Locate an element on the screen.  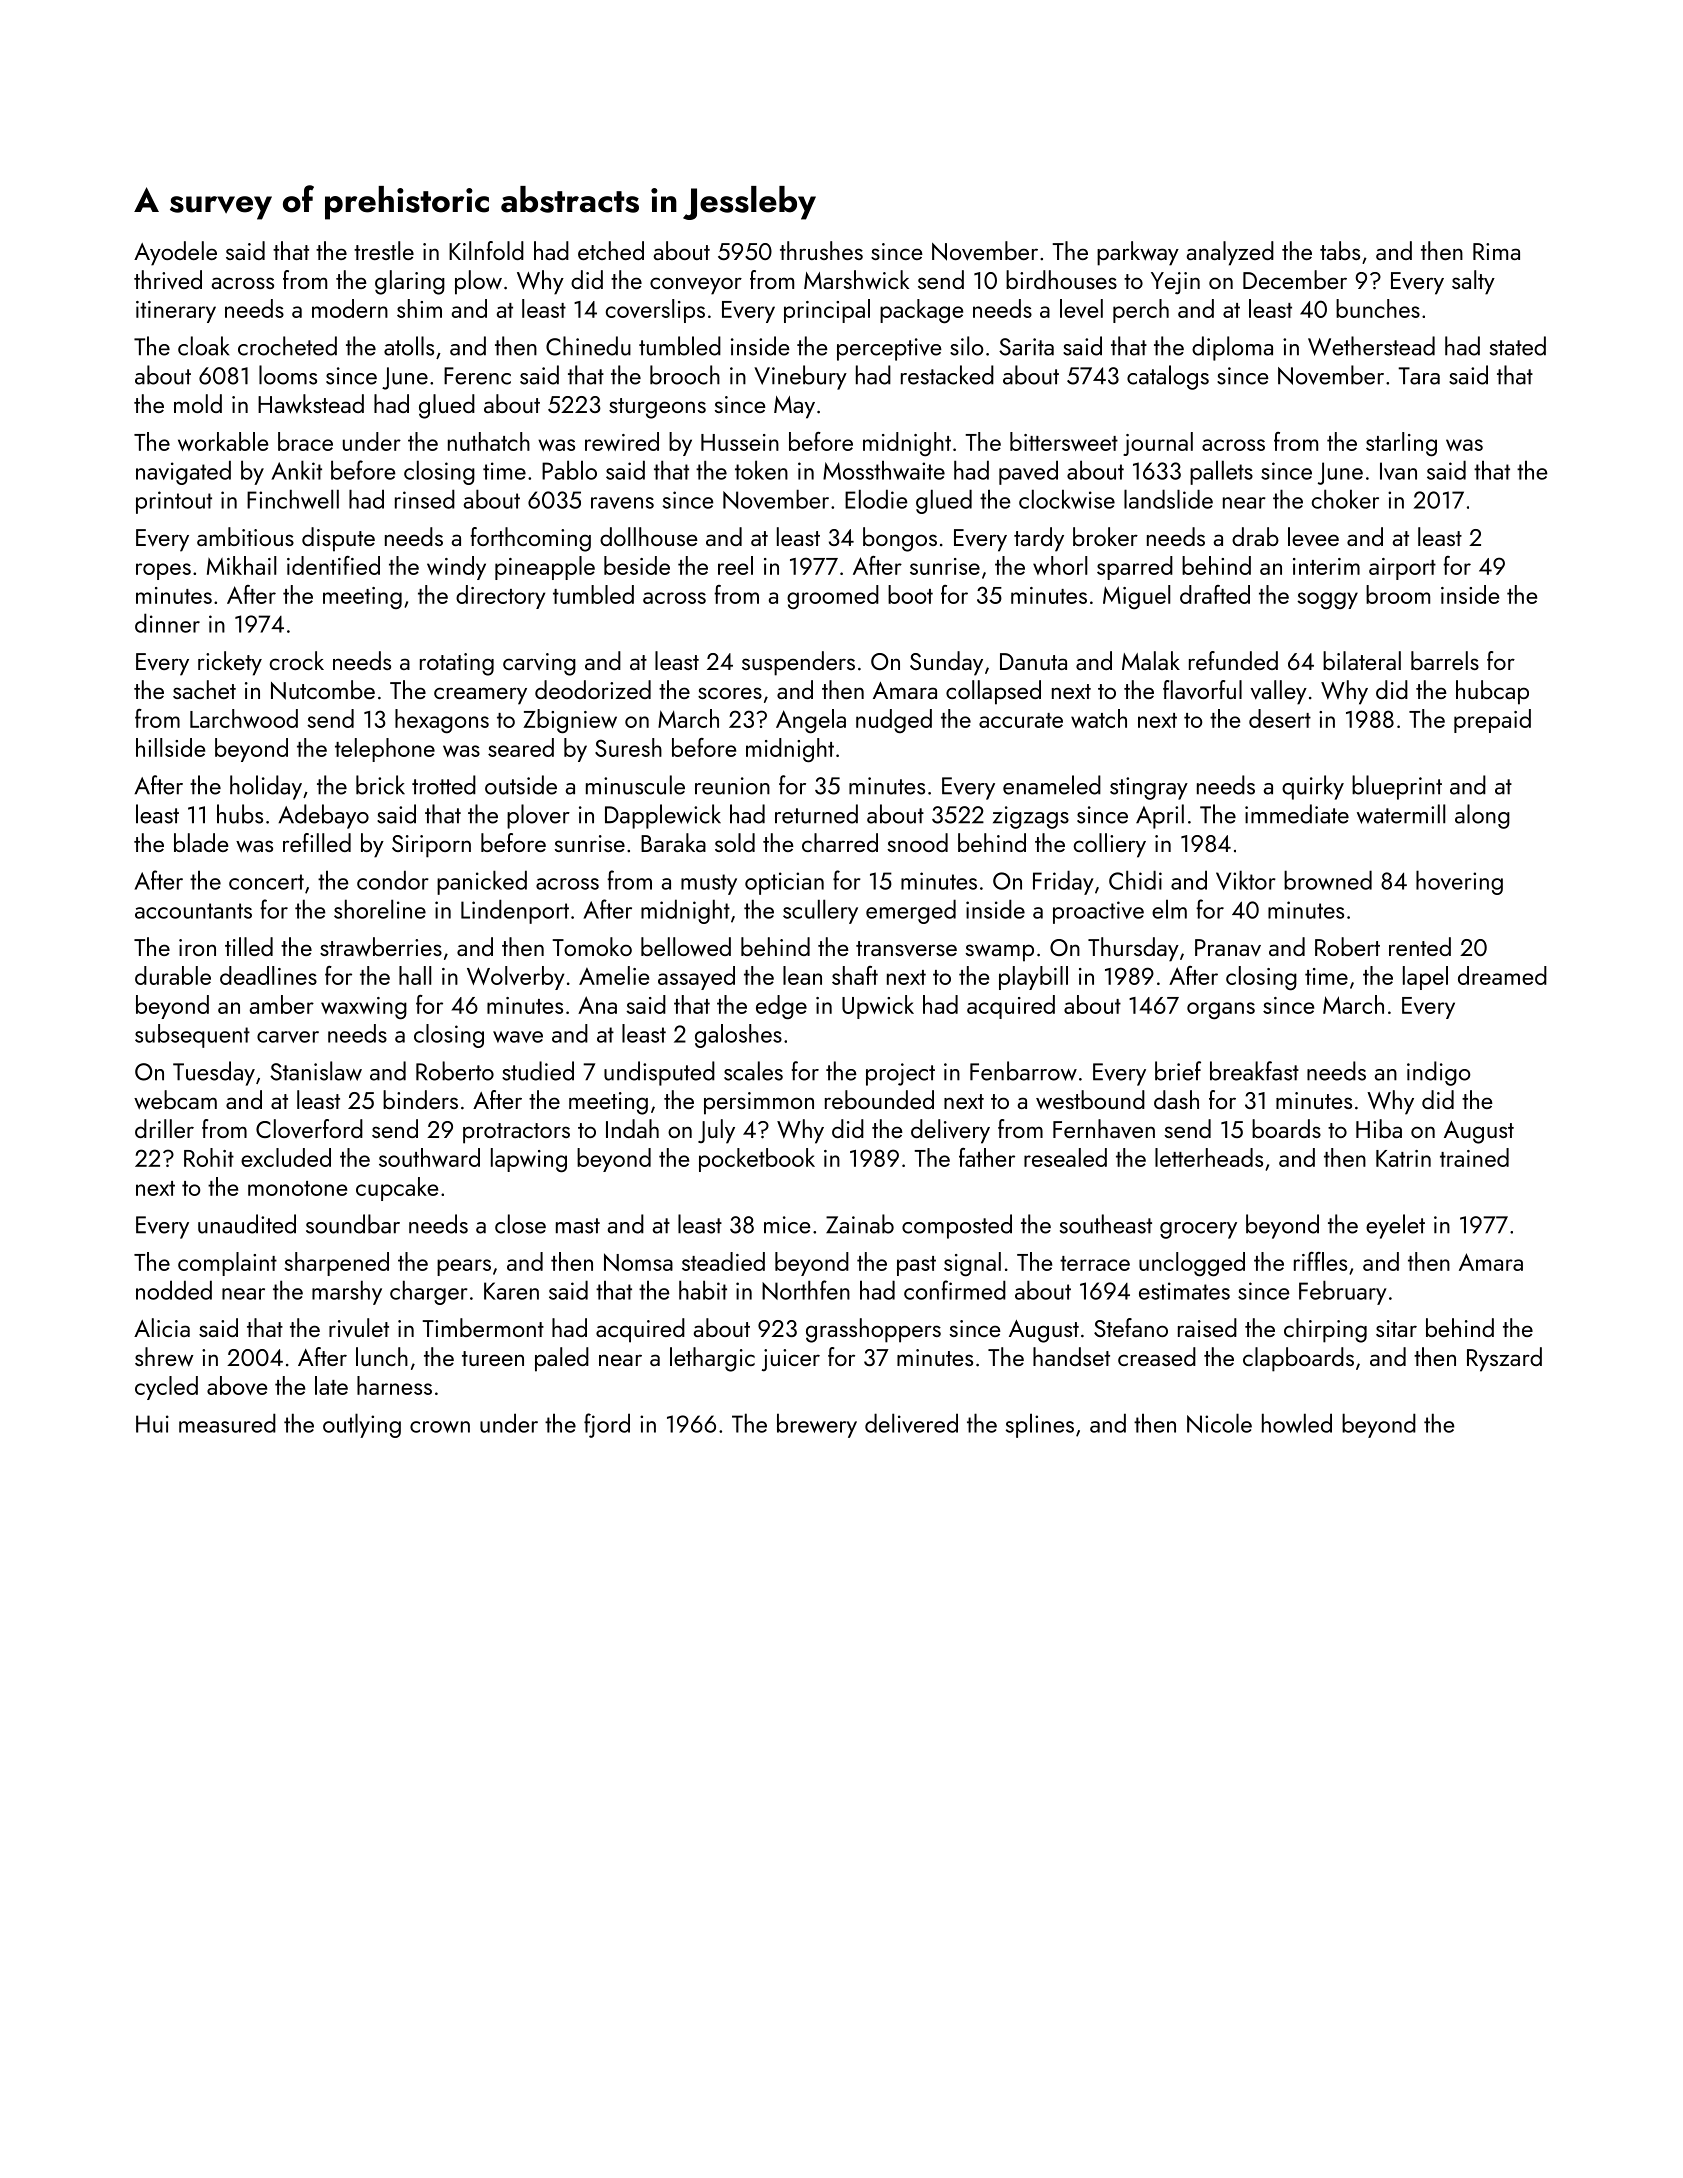
Tara is located at coordinates (1419, 376).
